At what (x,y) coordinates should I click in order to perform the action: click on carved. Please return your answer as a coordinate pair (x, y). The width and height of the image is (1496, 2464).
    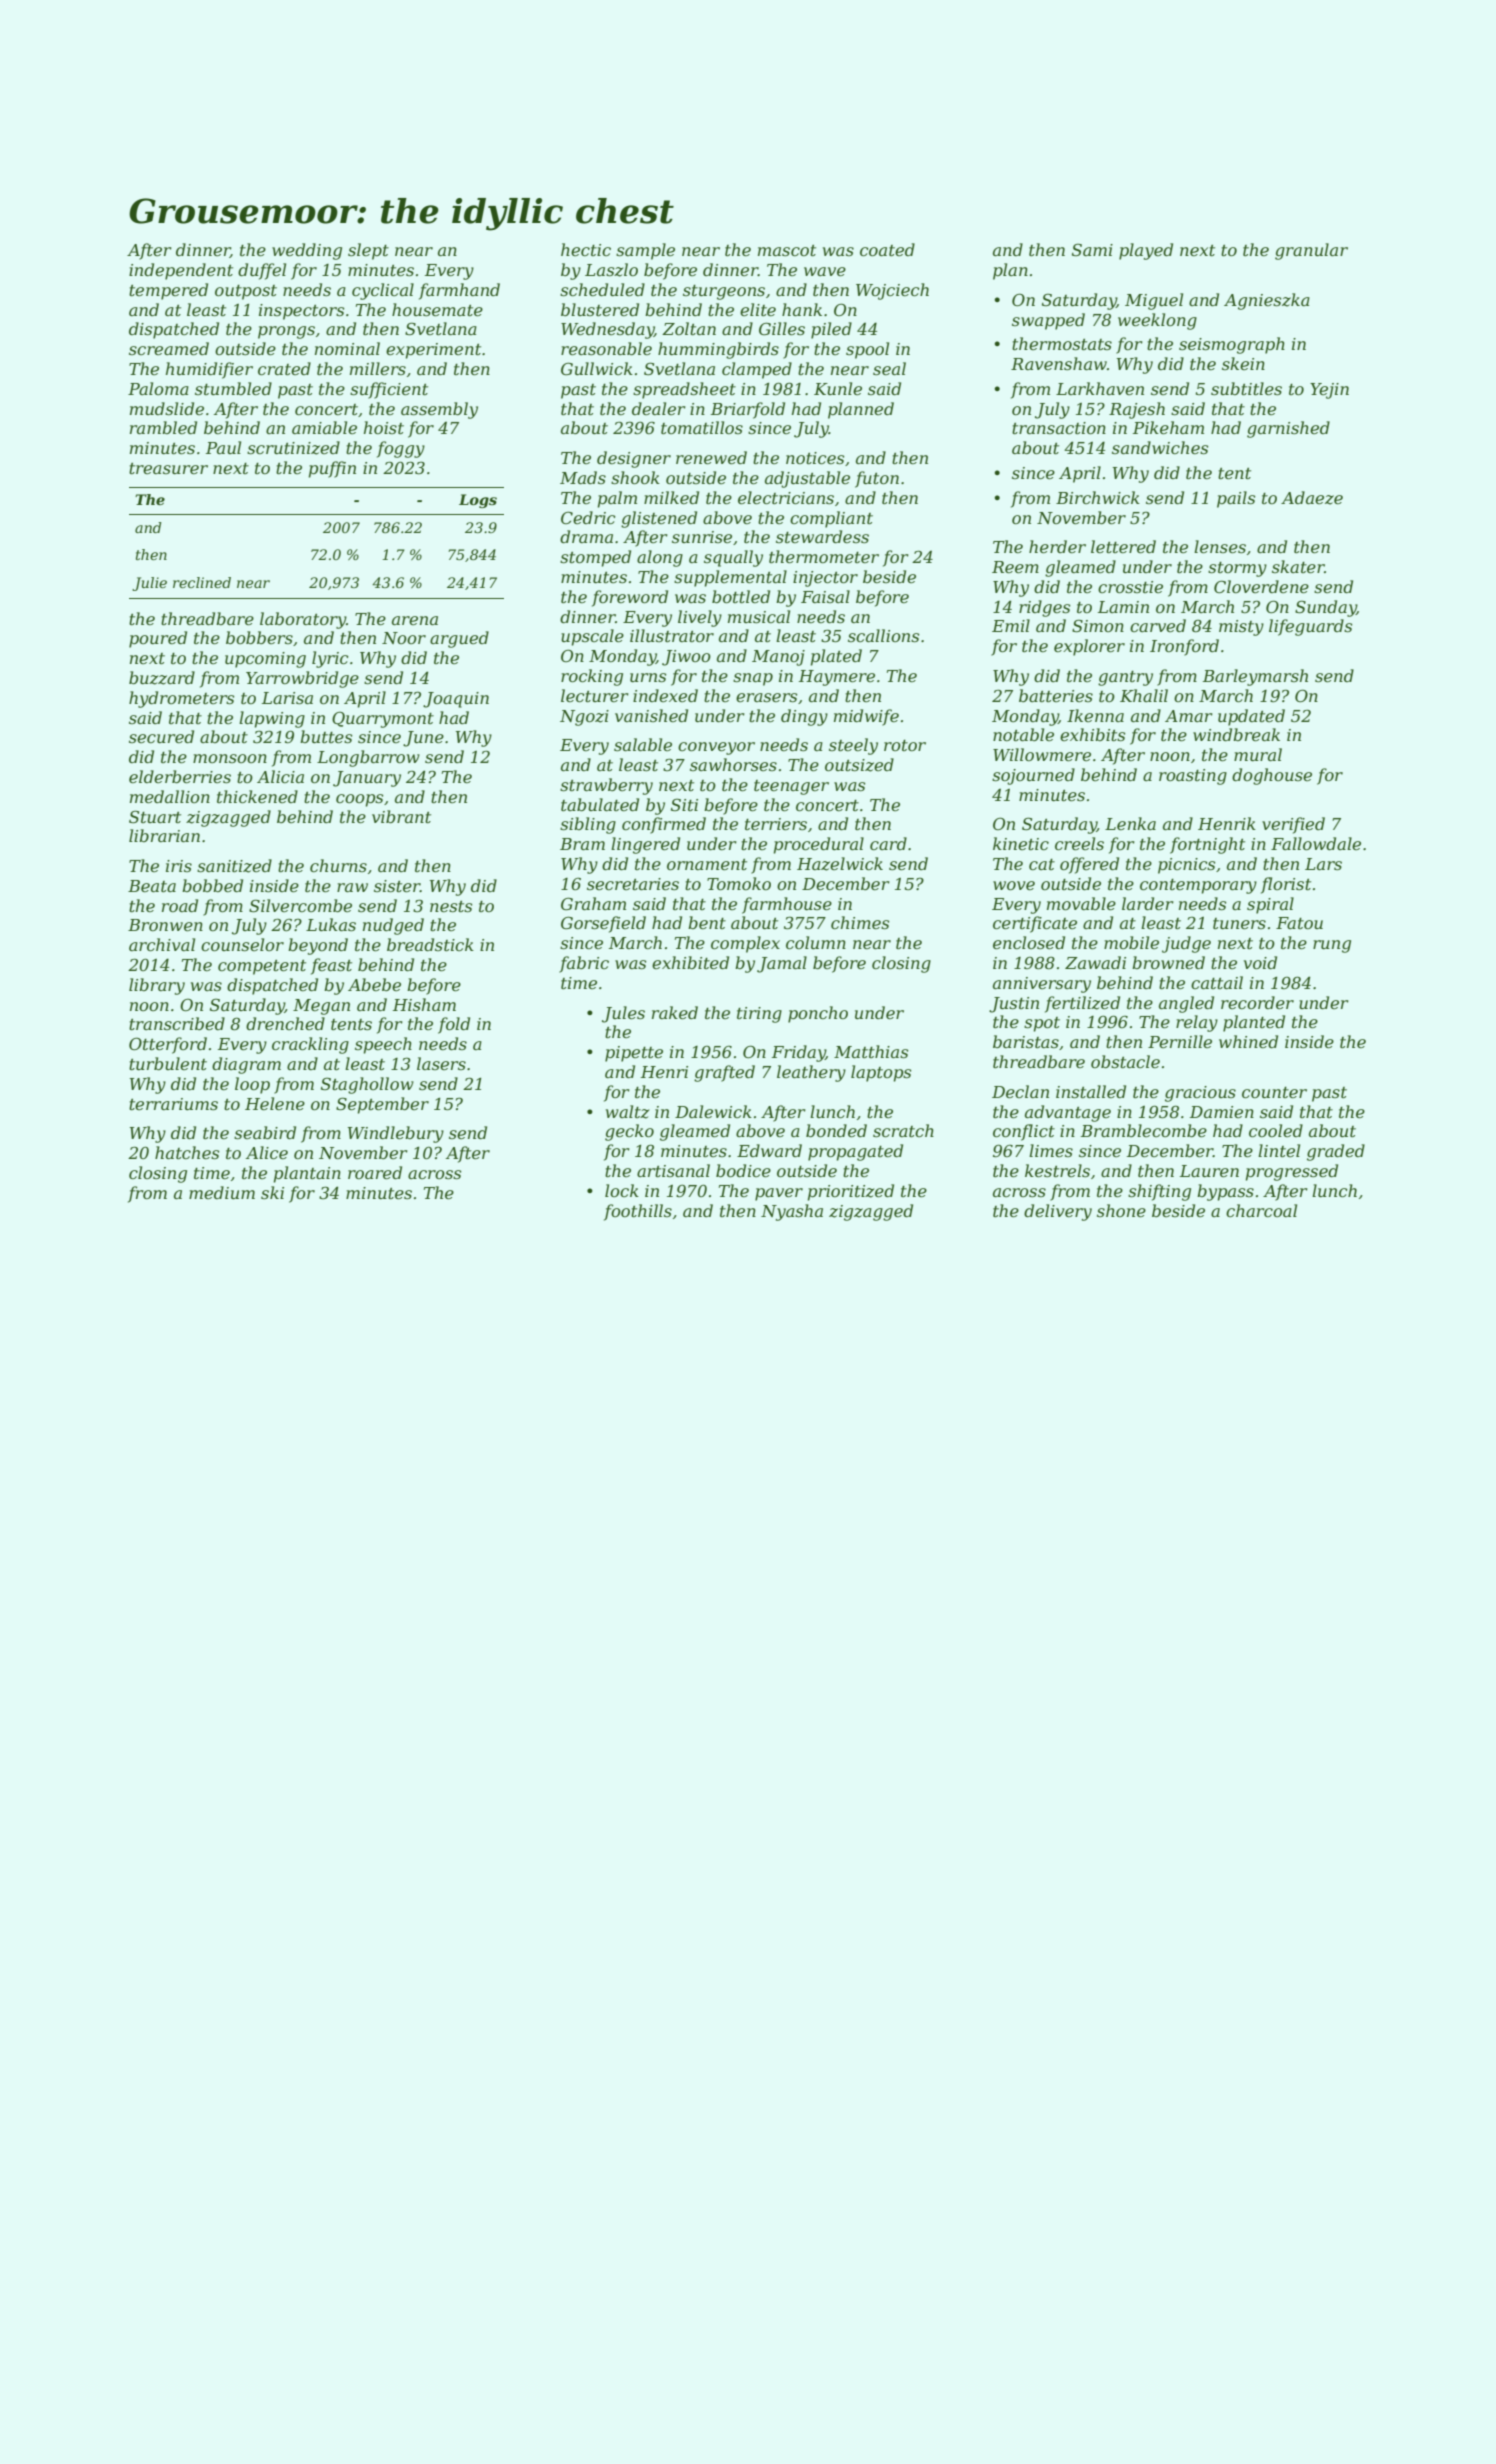
    Looking at the image, I should click on (1158, 625).
